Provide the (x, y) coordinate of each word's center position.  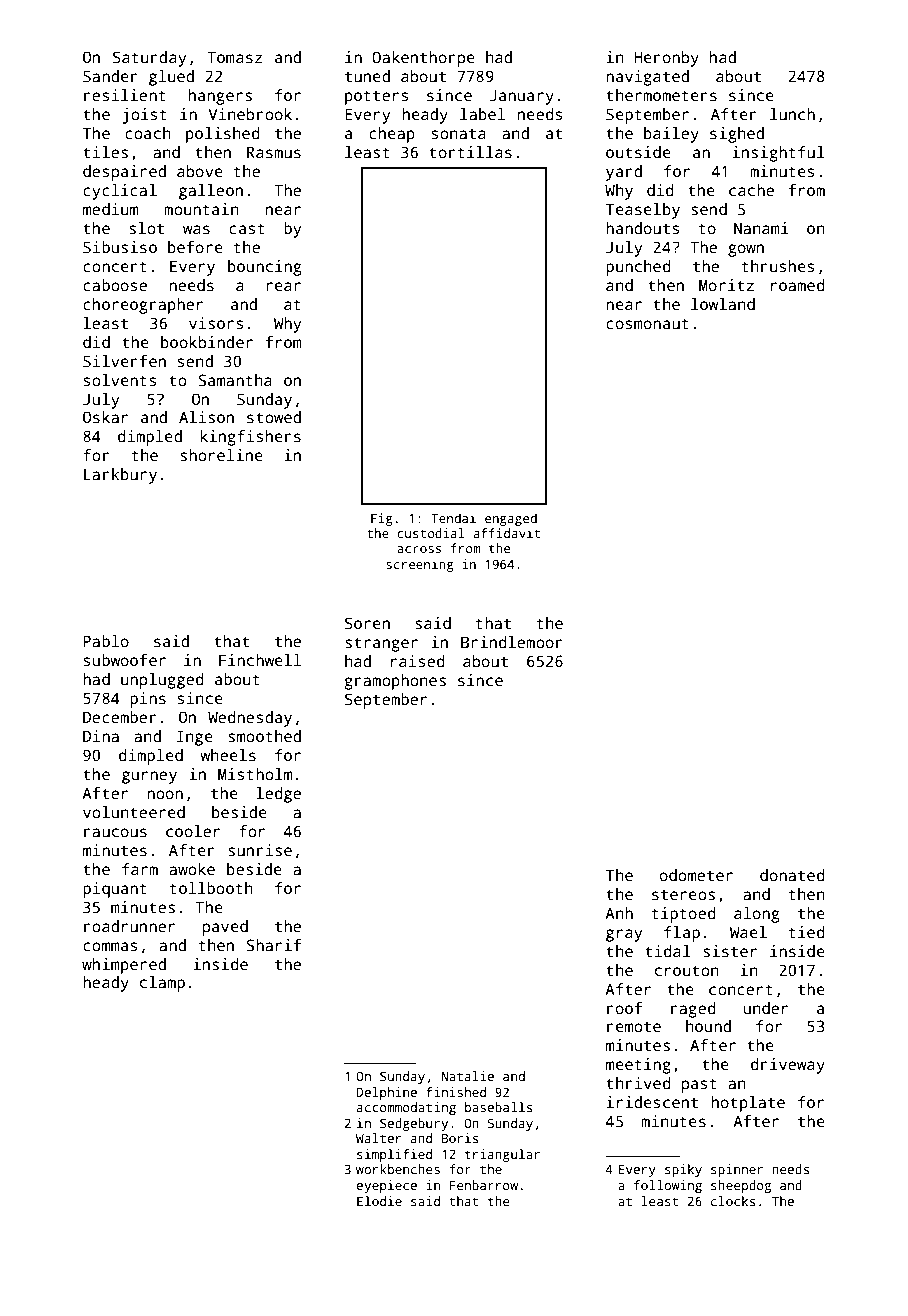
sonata (459, 134)
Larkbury (120, 476)
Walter (378, 1138)
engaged (511, 519)
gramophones (395, 682)
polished (223, 135)
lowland (723, 304)
